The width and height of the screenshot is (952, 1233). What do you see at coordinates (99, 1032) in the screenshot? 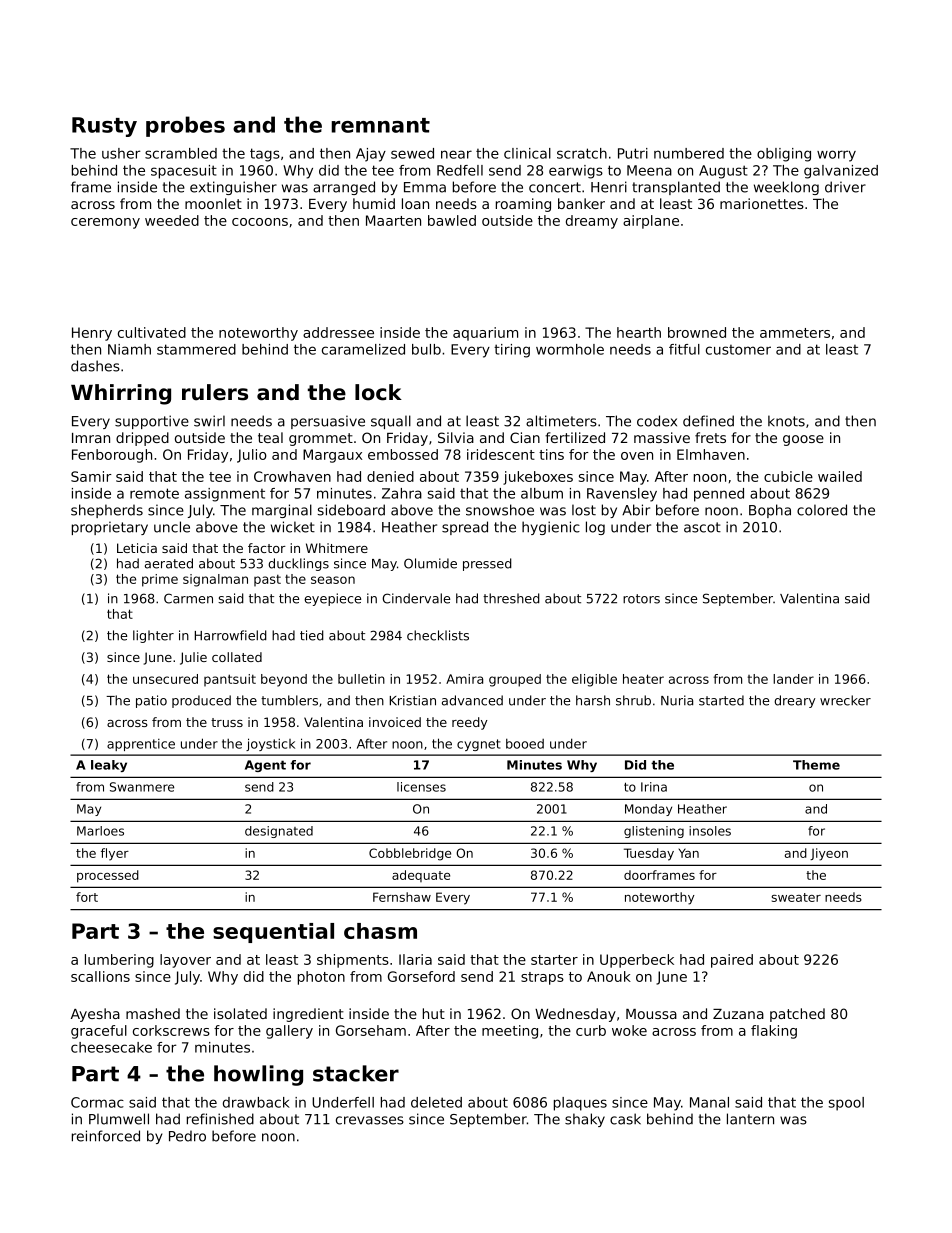
I see `graceful` at bounding box center [99, 1032].
